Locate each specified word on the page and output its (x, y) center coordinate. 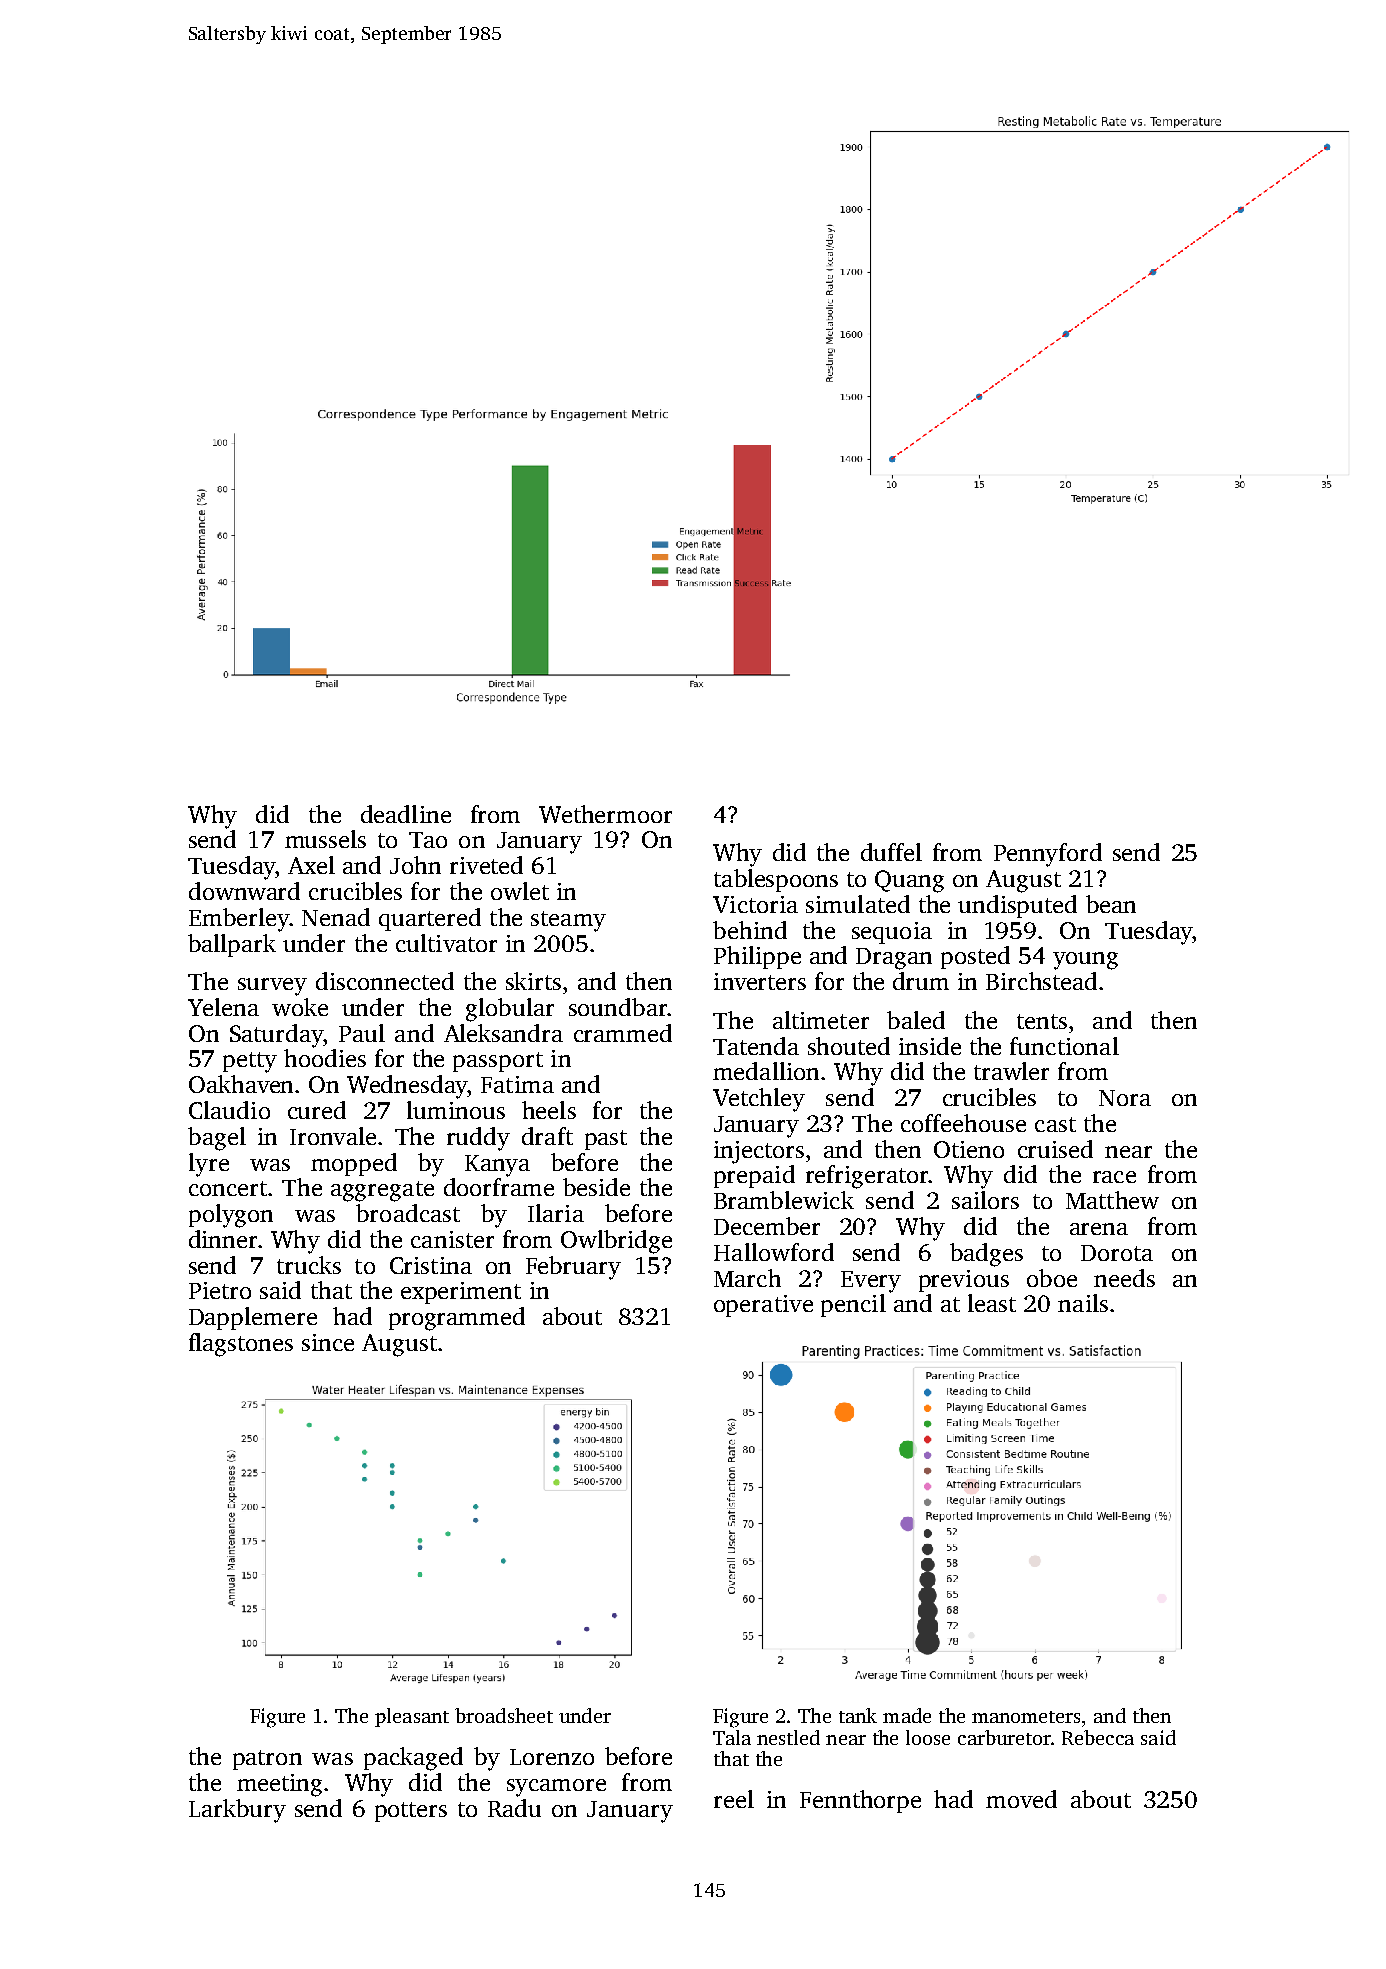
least (992, 1303)
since (328, 1342)
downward (244, 891)
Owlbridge (616, 1242)
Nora (1125, 1098)
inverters (760, 981)
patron (267, 1760)
